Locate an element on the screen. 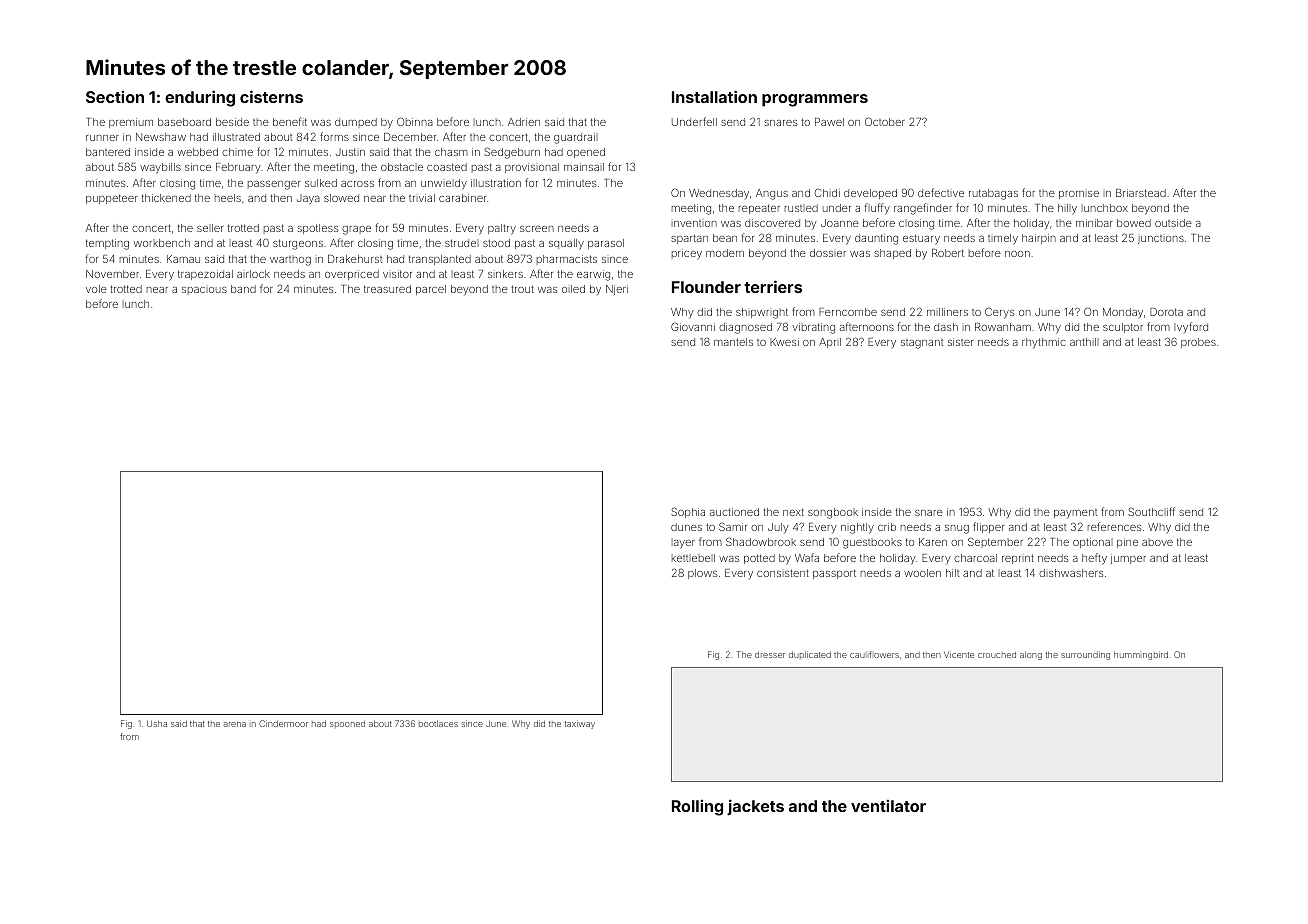  spacious is located at coordinates (204, 291).
